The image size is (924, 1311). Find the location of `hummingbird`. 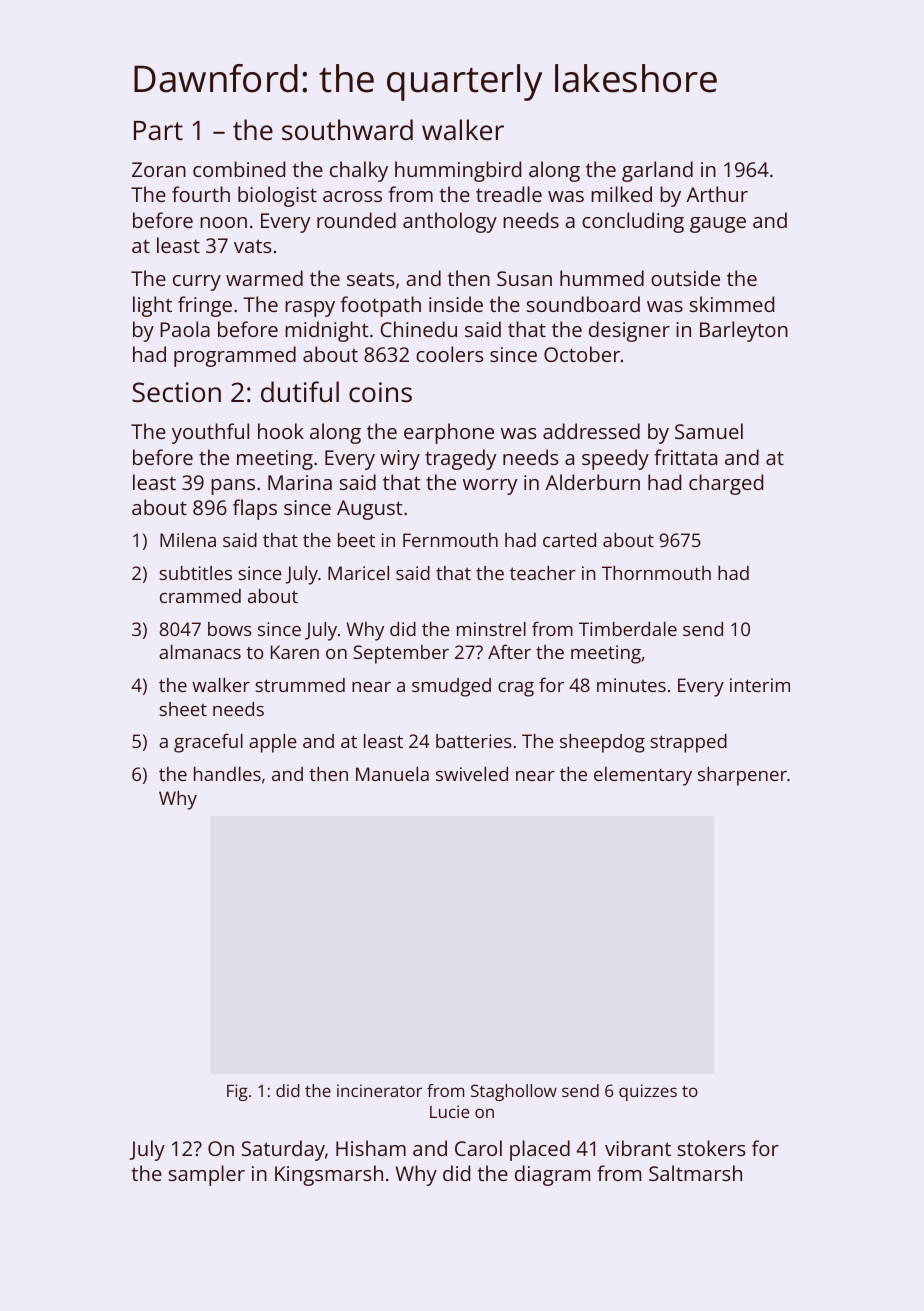

hummingbird is located at coordinates (458, 171).
